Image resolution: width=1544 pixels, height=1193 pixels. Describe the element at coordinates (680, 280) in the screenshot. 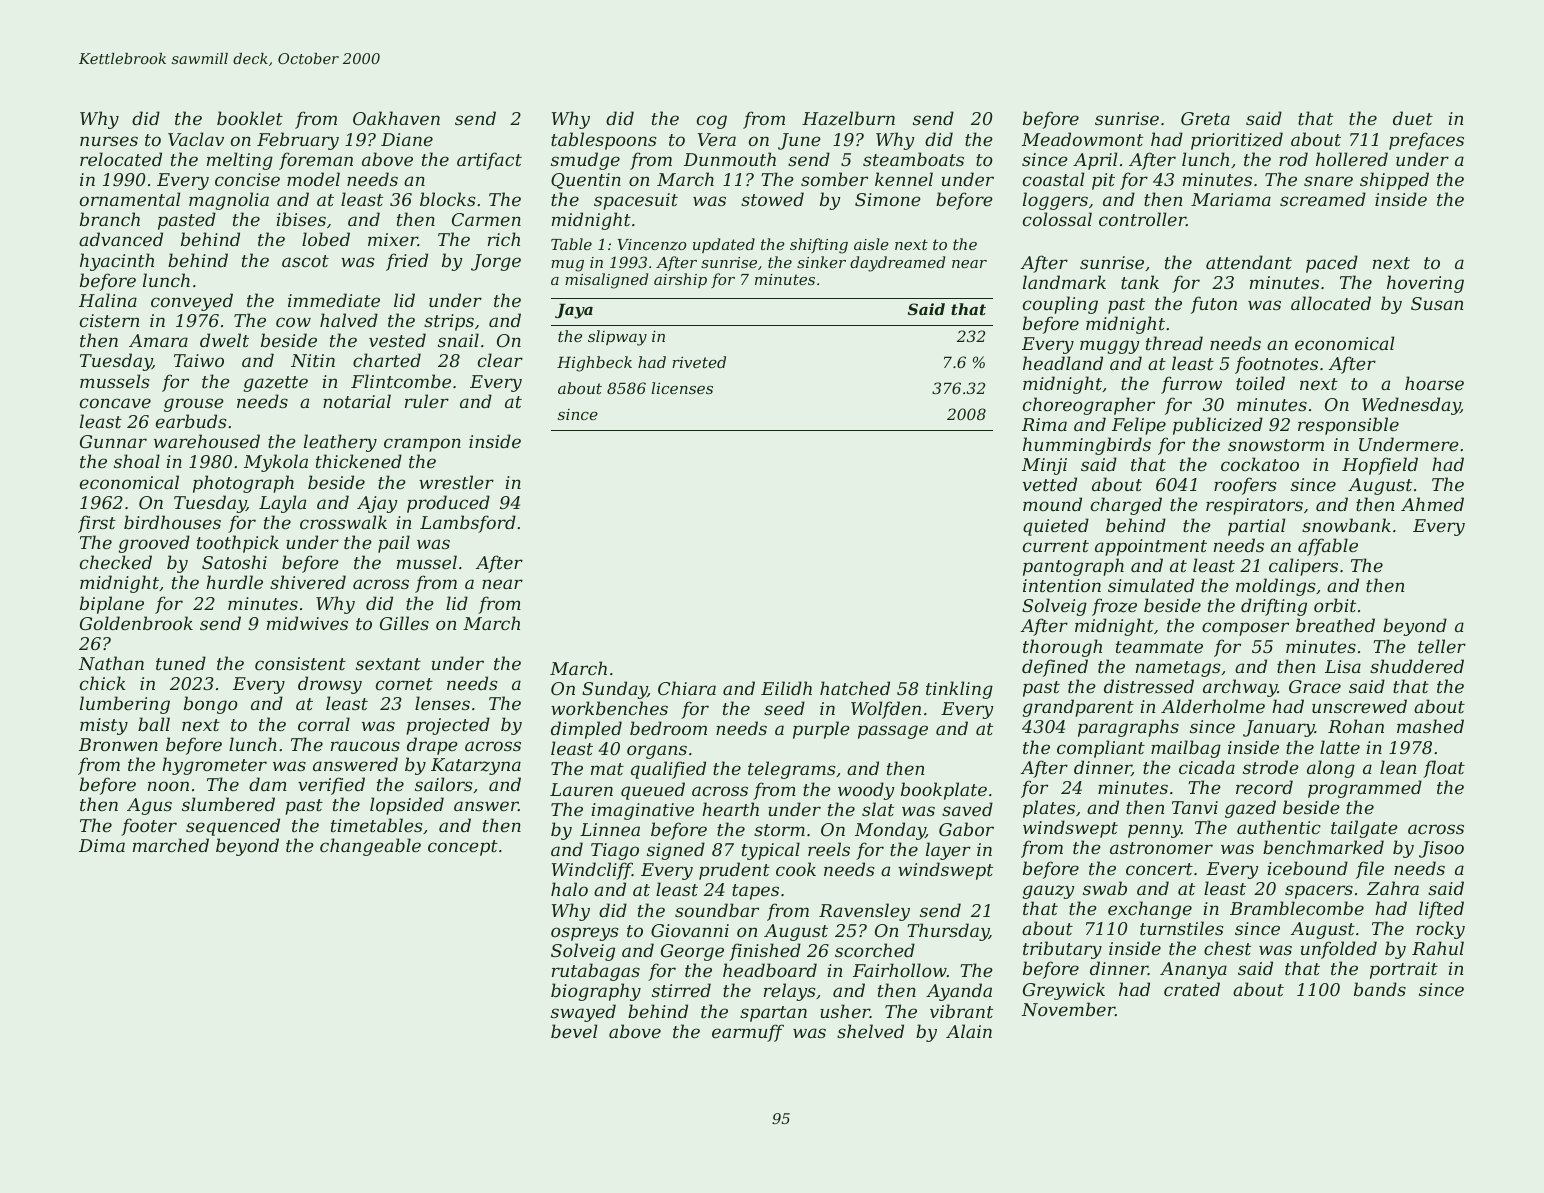

I see `airship` at that location.
